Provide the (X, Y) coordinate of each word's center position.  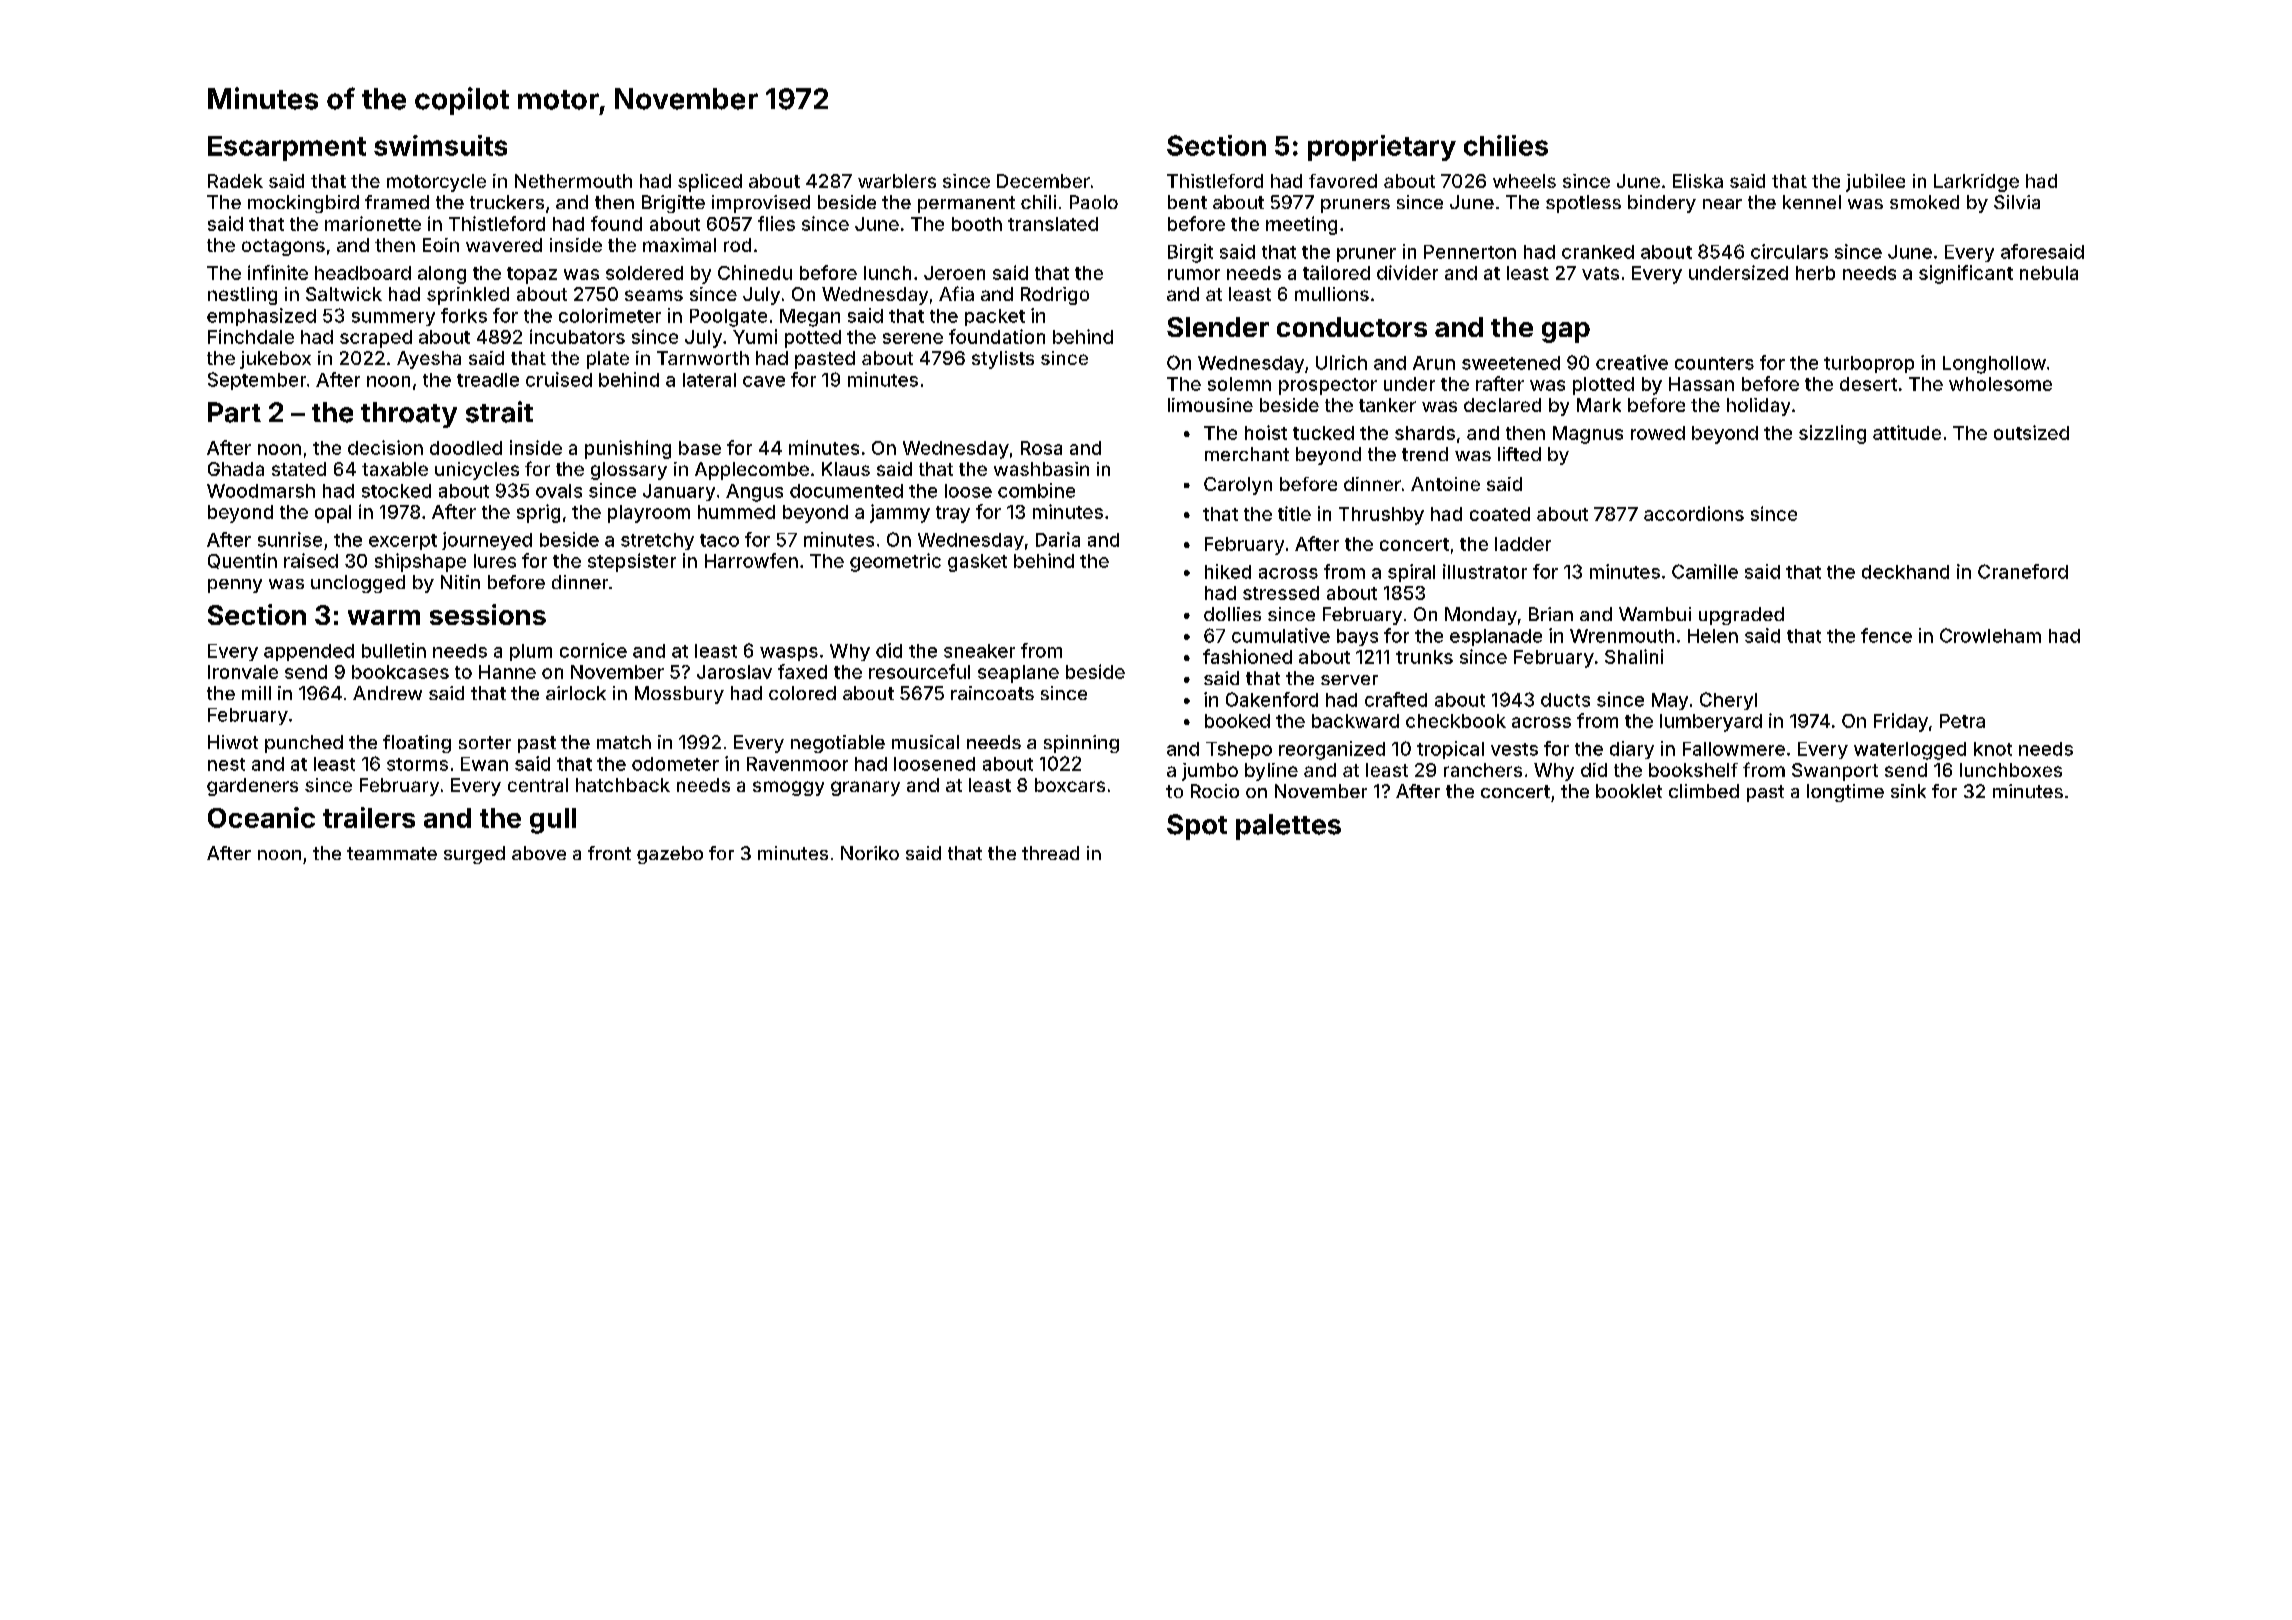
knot (1993, 749)
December (1043, 181)
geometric (895, 562)
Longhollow (1994, 365)
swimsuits (440, 145)
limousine (1210, 405)
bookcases (400, 672)
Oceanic (261, 817)
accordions (1694, 513)
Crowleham (1990, 635)
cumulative (1281, 635)
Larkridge (1976, 183)
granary (865, 788)
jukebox (275, 360)
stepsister (632, 562)
